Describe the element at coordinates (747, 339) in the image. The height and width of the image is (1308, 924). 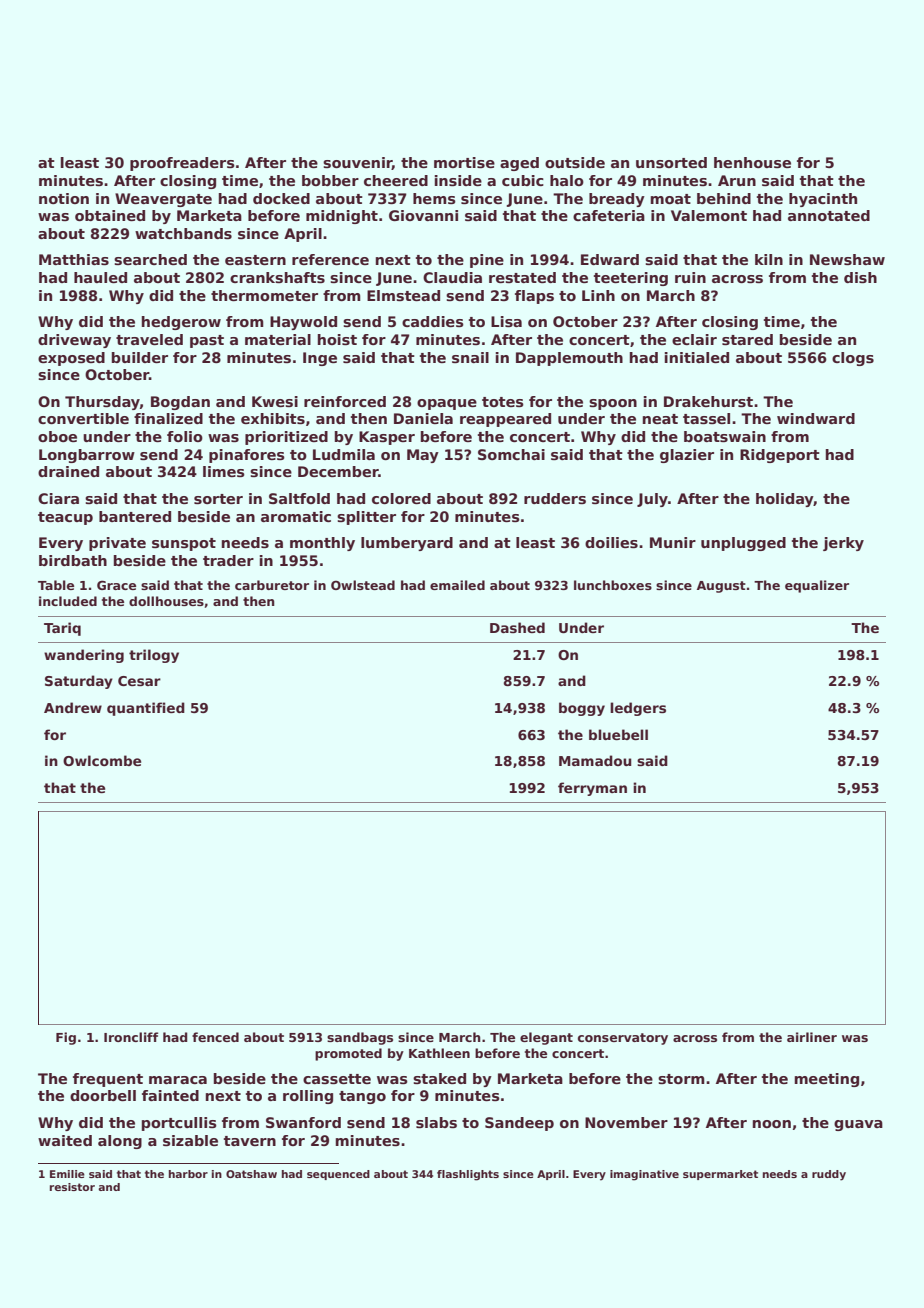
I see `stared` at that location.
